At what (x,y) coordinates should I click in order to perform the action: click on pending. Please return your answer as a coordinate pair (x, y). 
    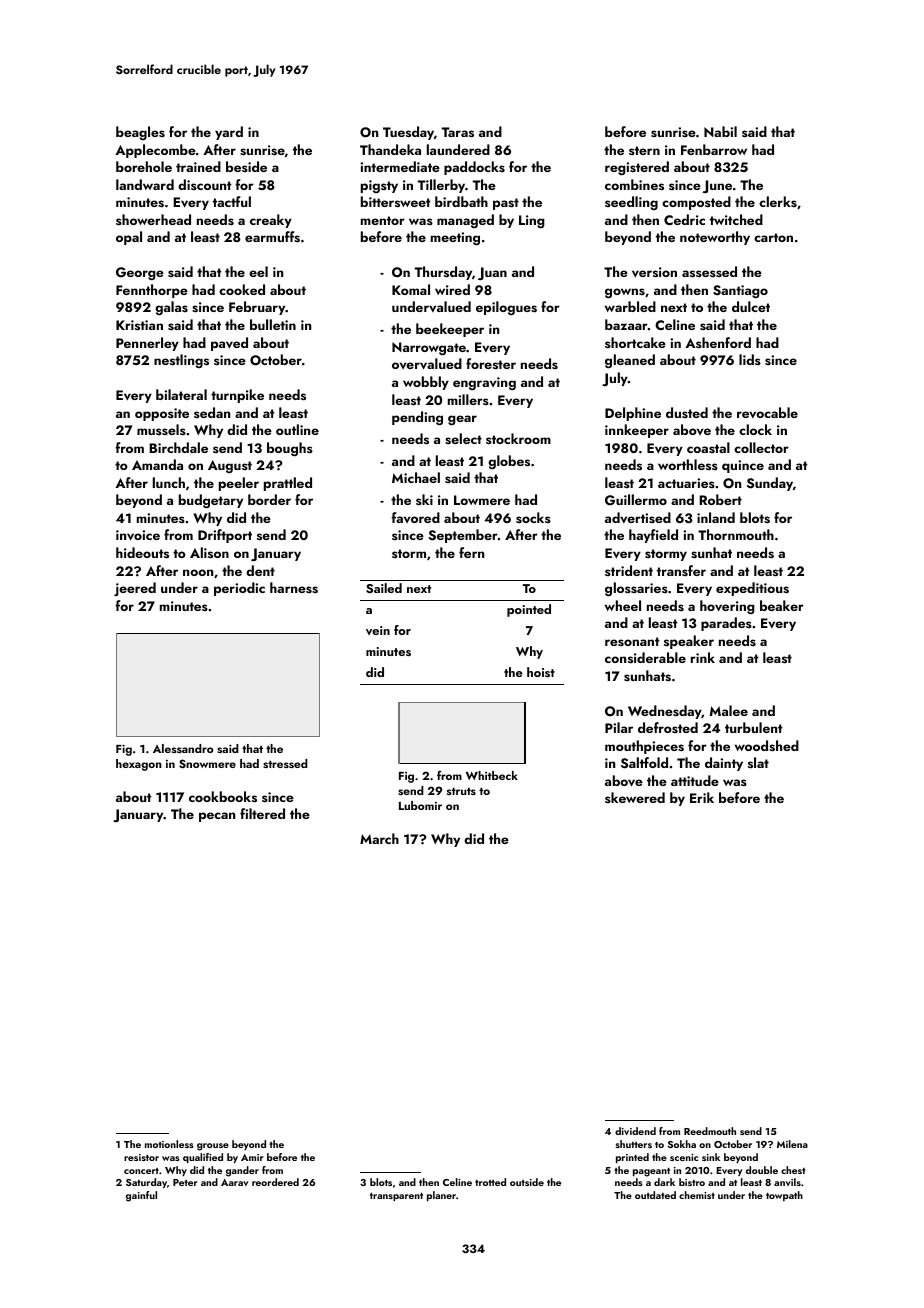
    Looking at the image, I should click on (417, 418).
